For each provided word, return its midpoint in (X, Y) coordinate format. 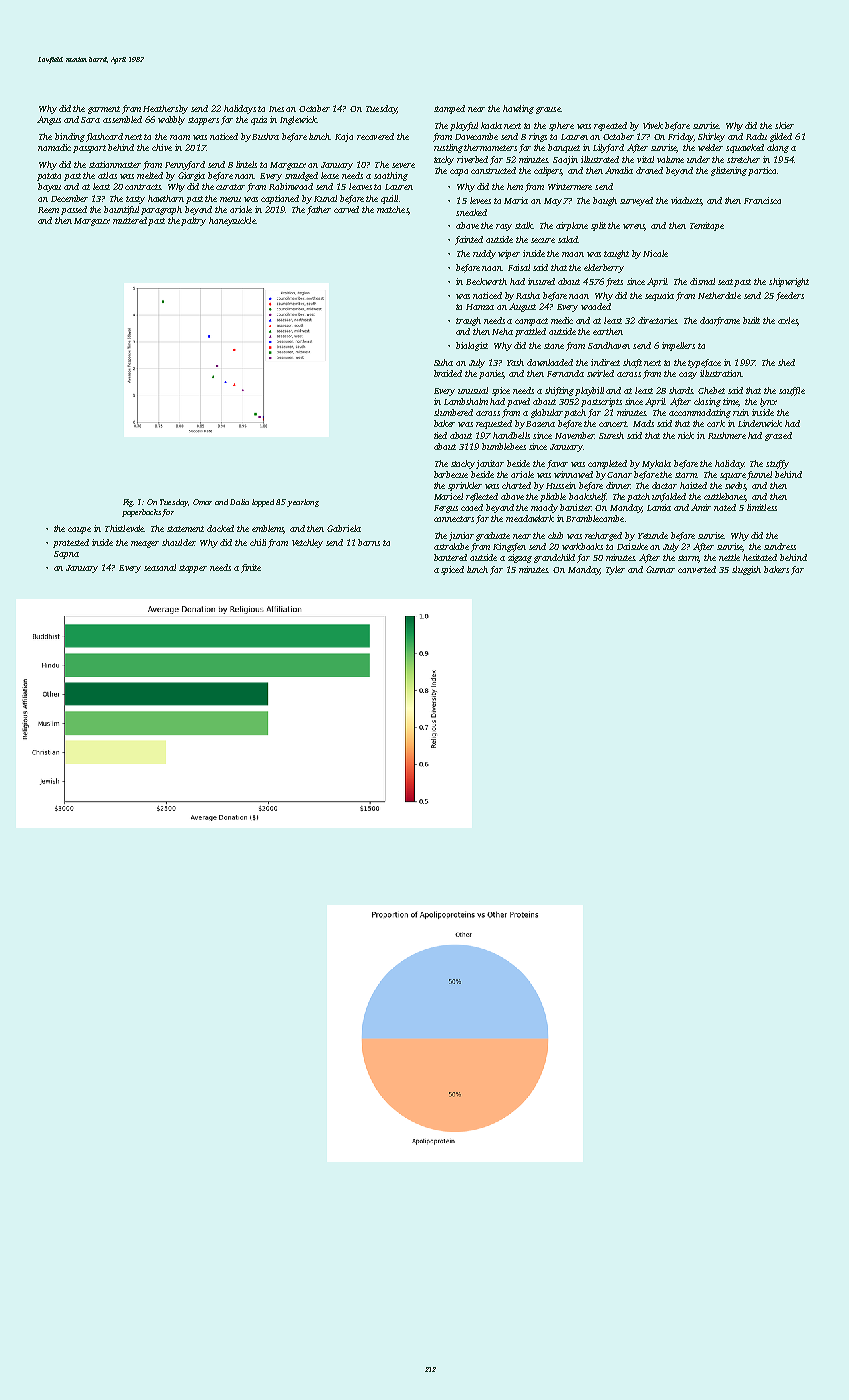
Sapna (66, 555)
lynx (768, 402)
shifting (559, 391)
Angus (49, 120)
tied (440, 435)
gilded (781, 137)
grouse (548, 110)
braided (448, 373)
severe (403, 165)
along (778, 148)
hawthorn (166, 198)
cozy (688, 375)
